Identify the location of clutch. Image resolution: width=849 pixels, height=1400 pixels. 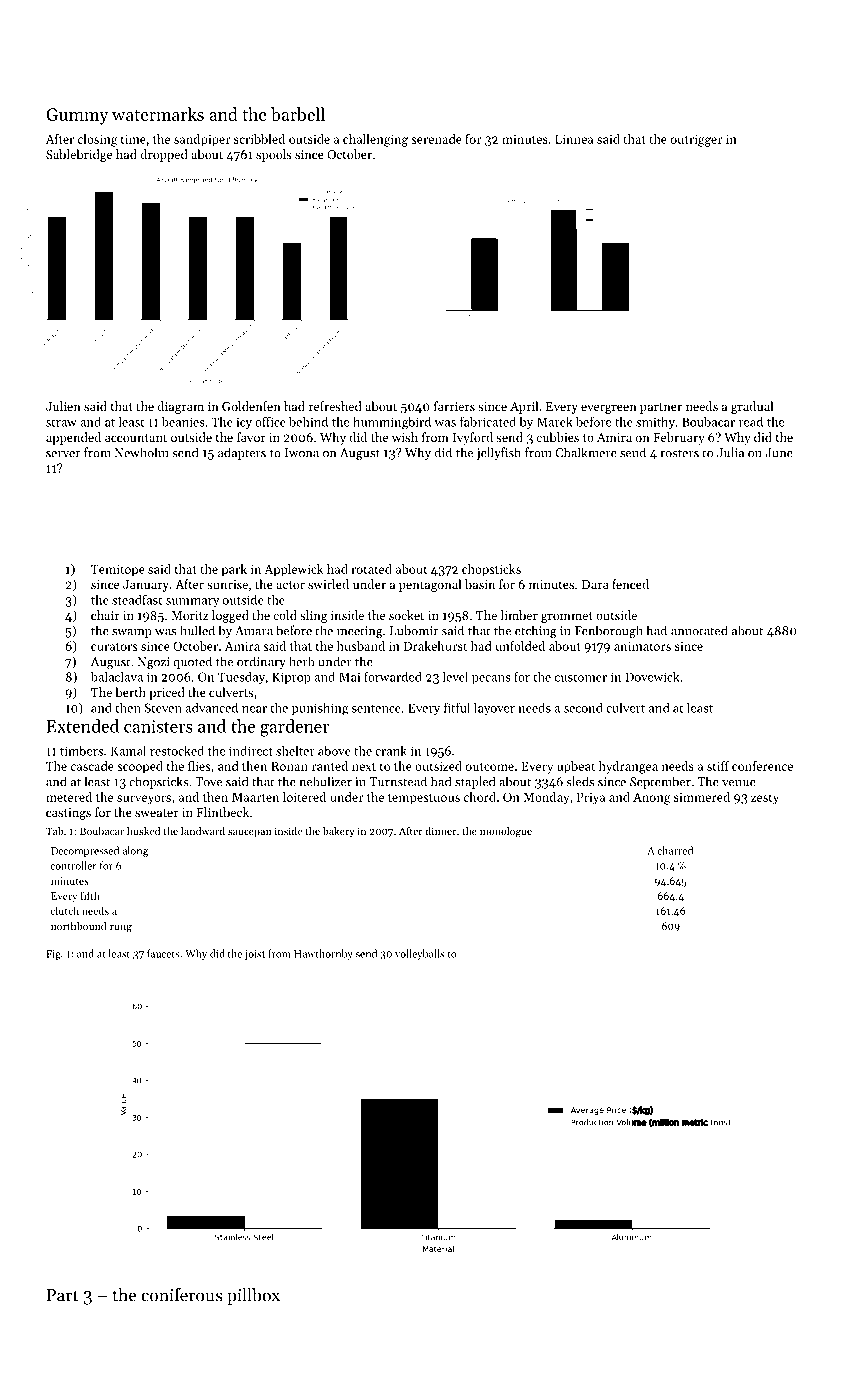
(65, 910).
